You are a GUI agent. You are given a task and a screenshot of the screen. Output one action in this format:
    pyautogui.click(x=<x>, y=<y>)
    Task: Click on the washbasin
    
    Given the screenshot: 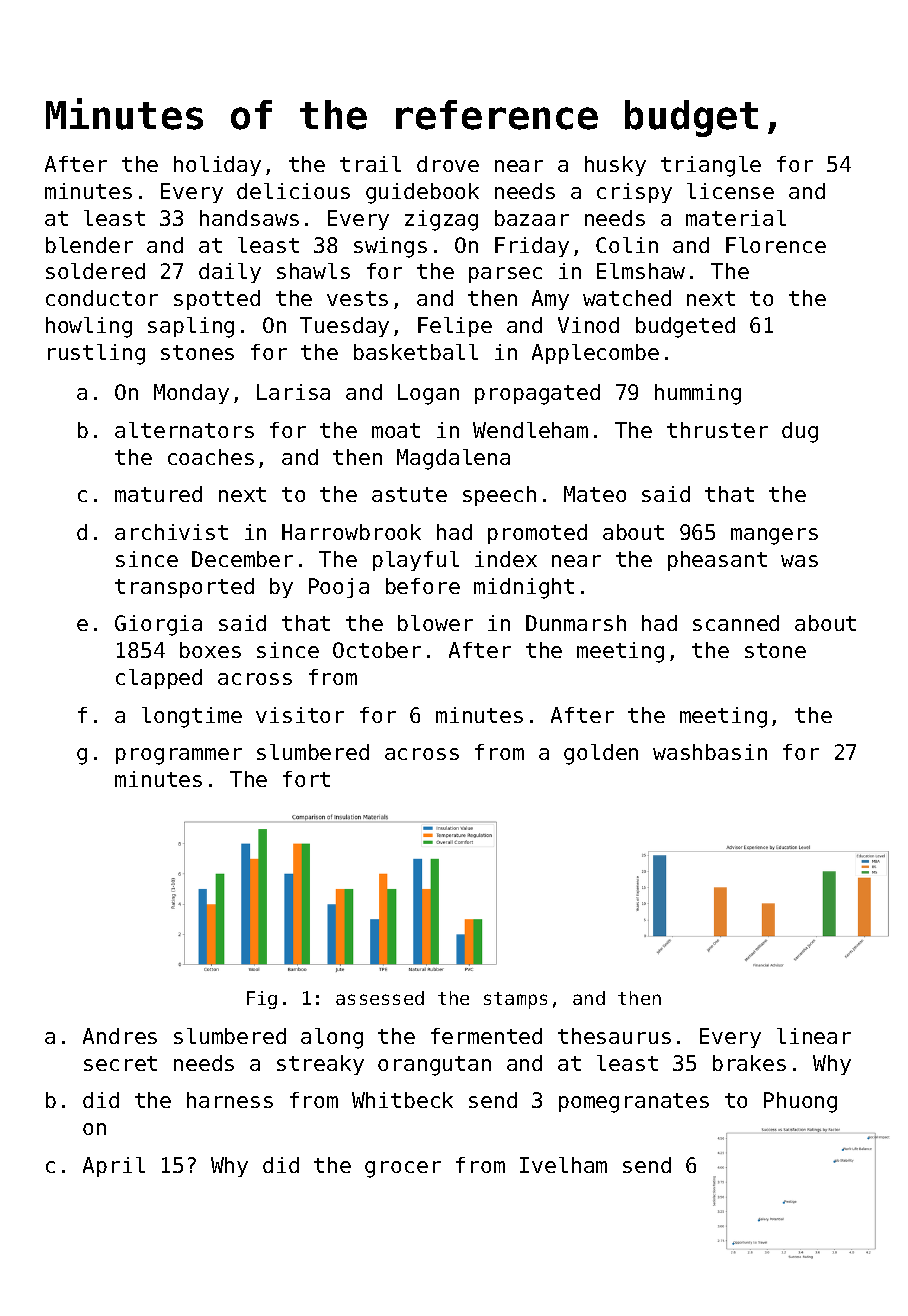 What is the action you would take?
    pyautogui.click(x=710, y=752)
